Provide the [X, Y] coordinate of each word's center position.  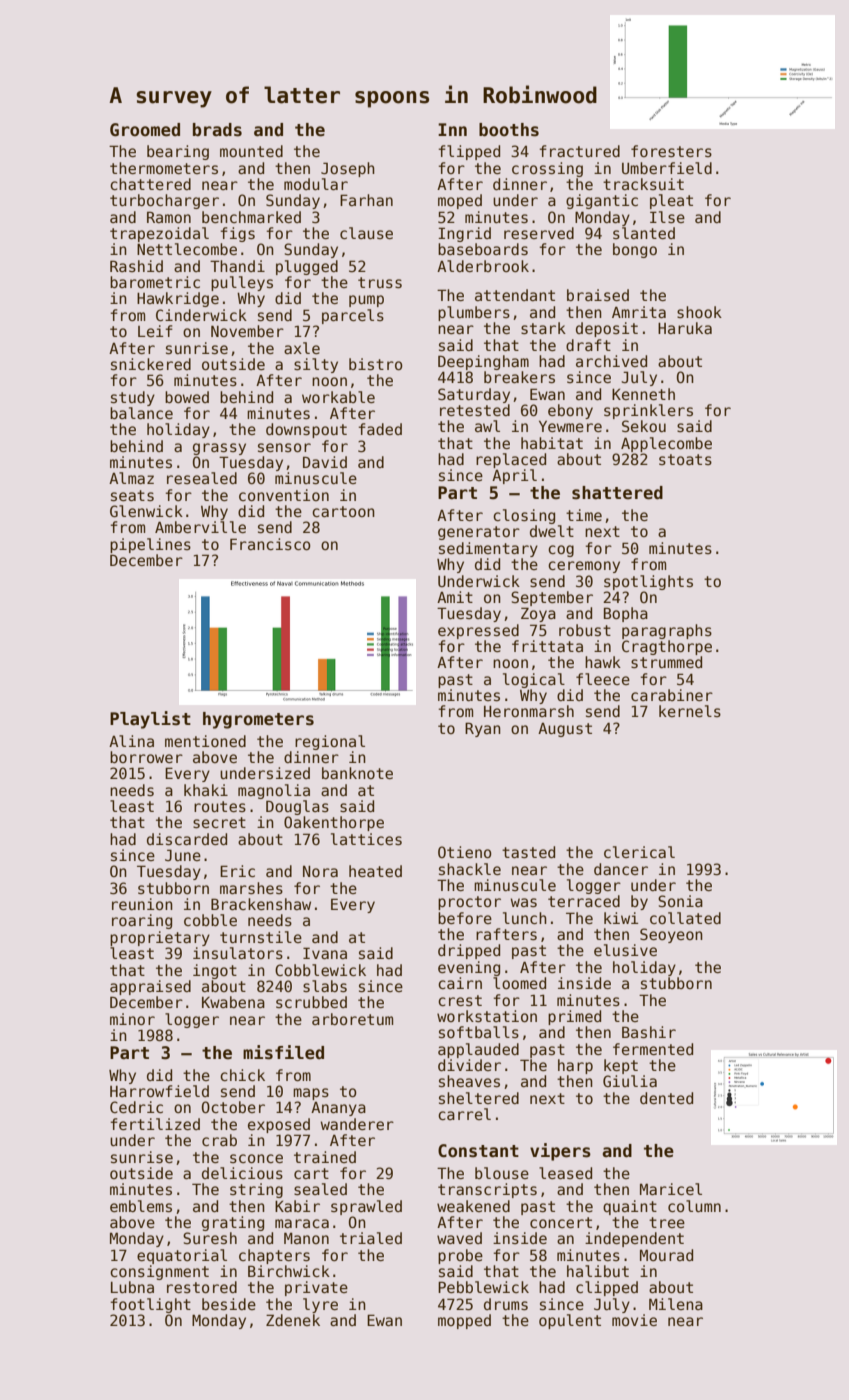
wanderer [357, 1124]
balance [141, 413]
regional [330, 742]
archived [611, 361]
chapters [274, 1256]
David [325, 462]
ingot [215, 971]
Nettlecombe [187, 249]
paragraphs [667, 631]
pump [366, 301]
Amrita [639, 312]
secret [219, 822]
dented [666, 1098]
